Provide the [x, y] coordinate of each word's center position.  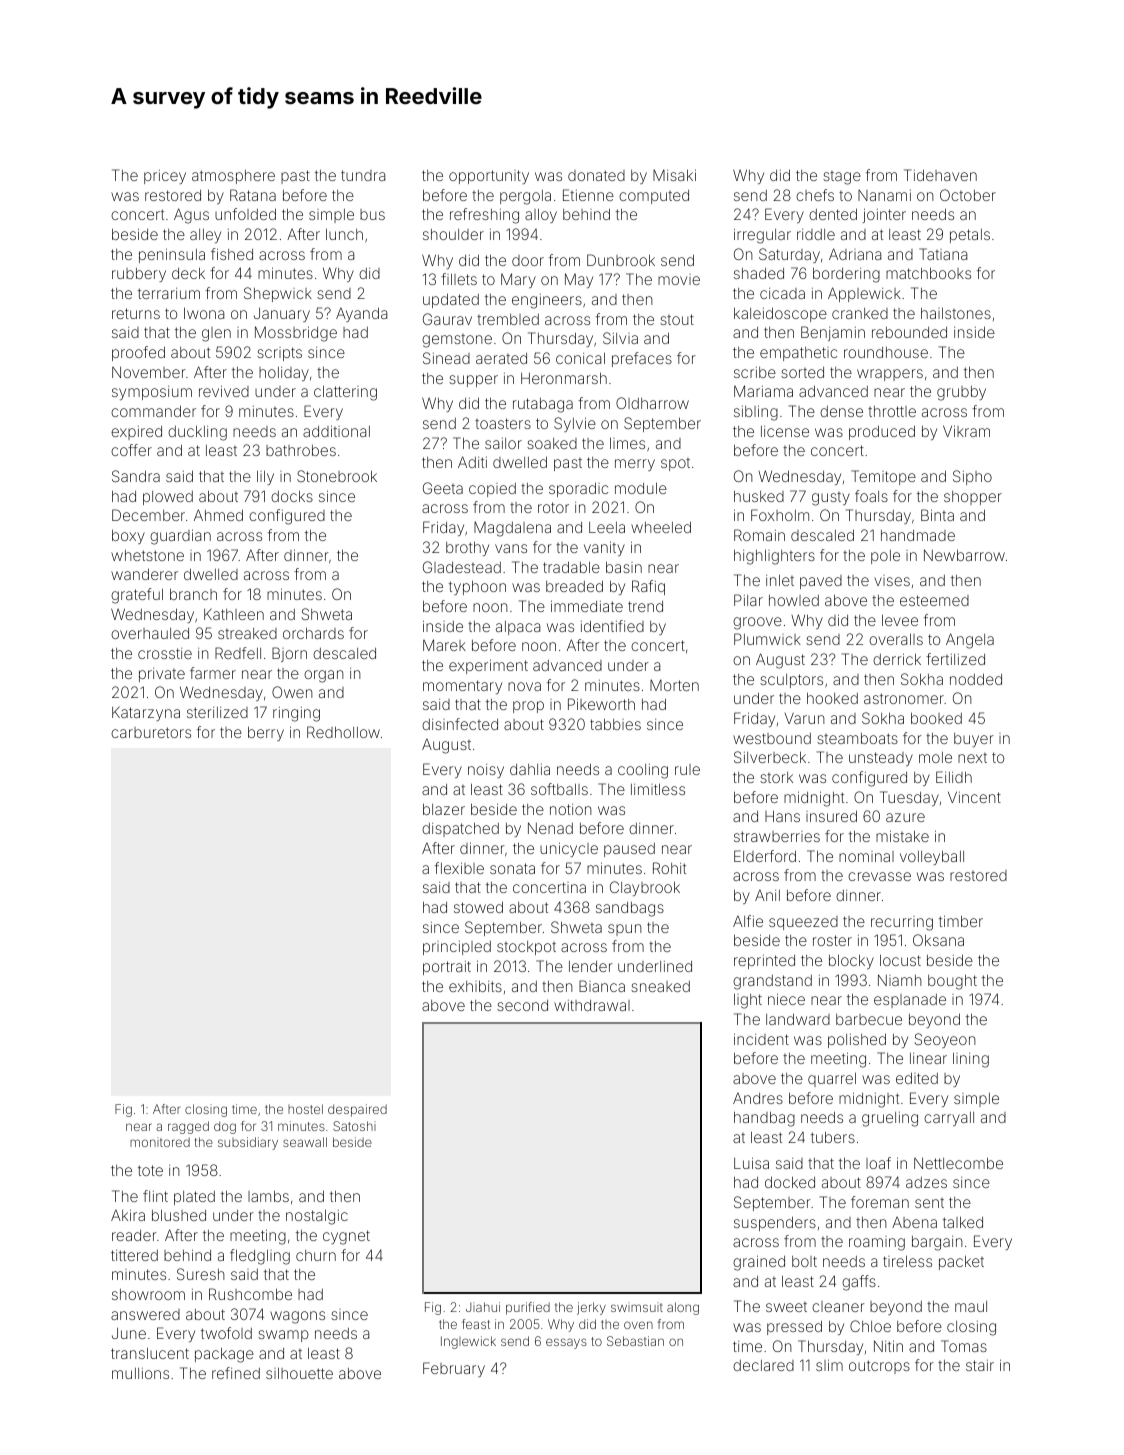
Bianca [602, 986]
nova [524, 686]
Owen [292, 692]
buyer [974, 740]
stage [842, 178]
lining [971, 1060]
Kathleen [234, 614]
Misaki [674, 175]
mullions [140, 1373]
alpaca [518, 628]
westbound [772, 738]
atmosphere [233, 177]
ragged [188, 1127]
